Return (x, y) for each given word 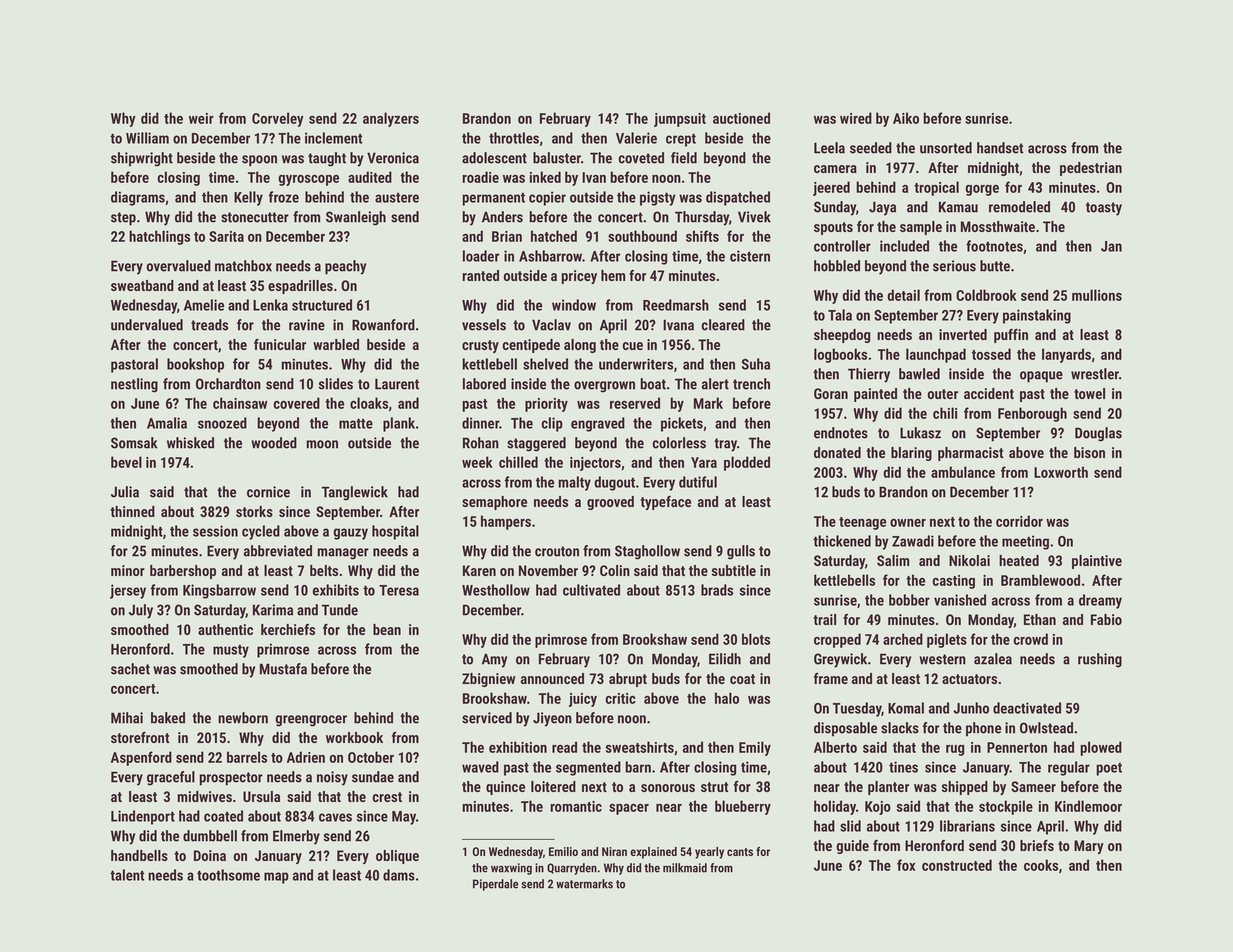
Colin (615, 570)
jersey (128, 591)
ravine (307, 325)
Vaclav (551, 325)
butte (995, 266)
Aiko (906, 118)
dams (399, 875)
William (147, 138)
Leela (829, 148)
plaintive (1097, 562)
